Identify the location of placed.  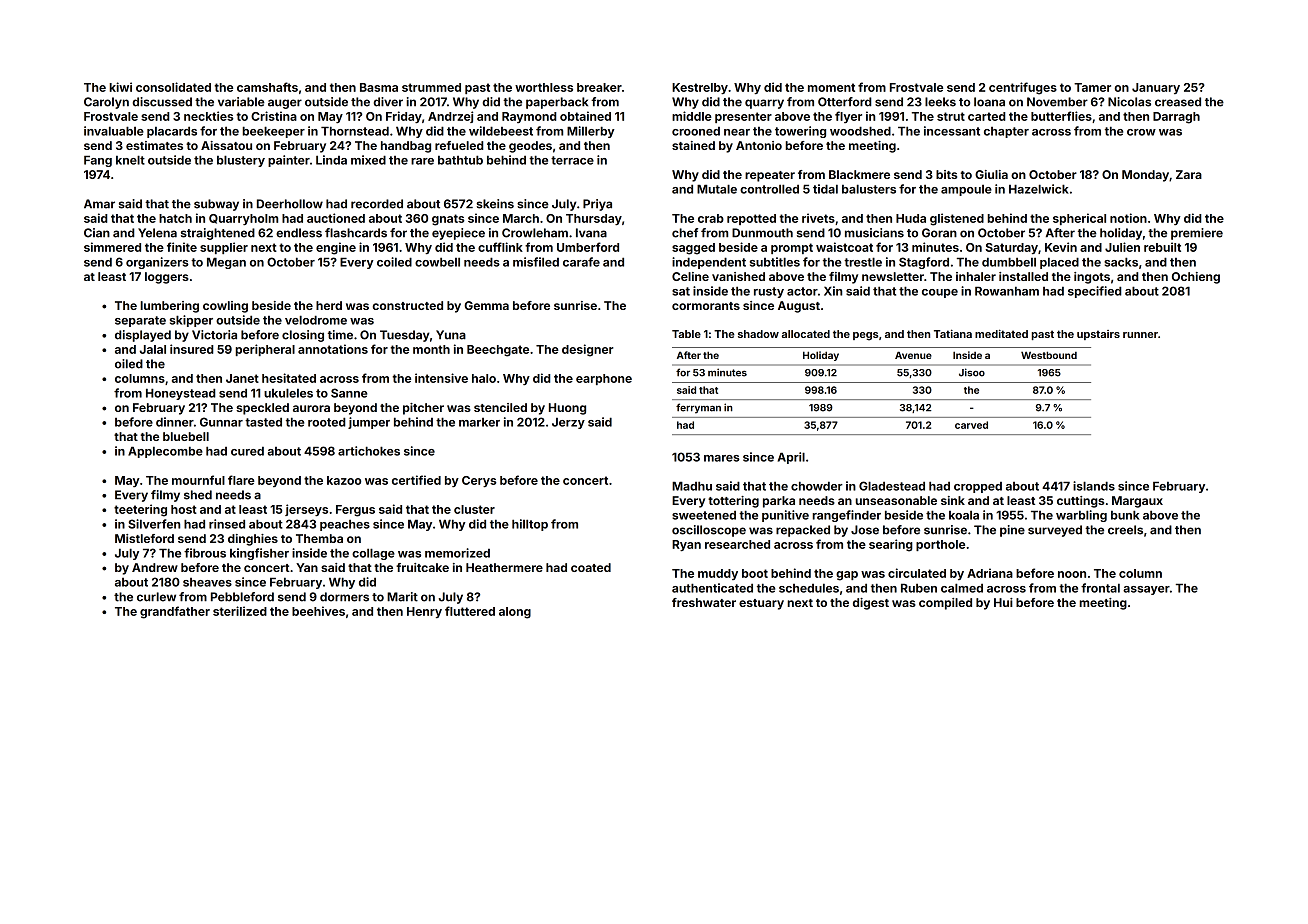
(1059, 263).
